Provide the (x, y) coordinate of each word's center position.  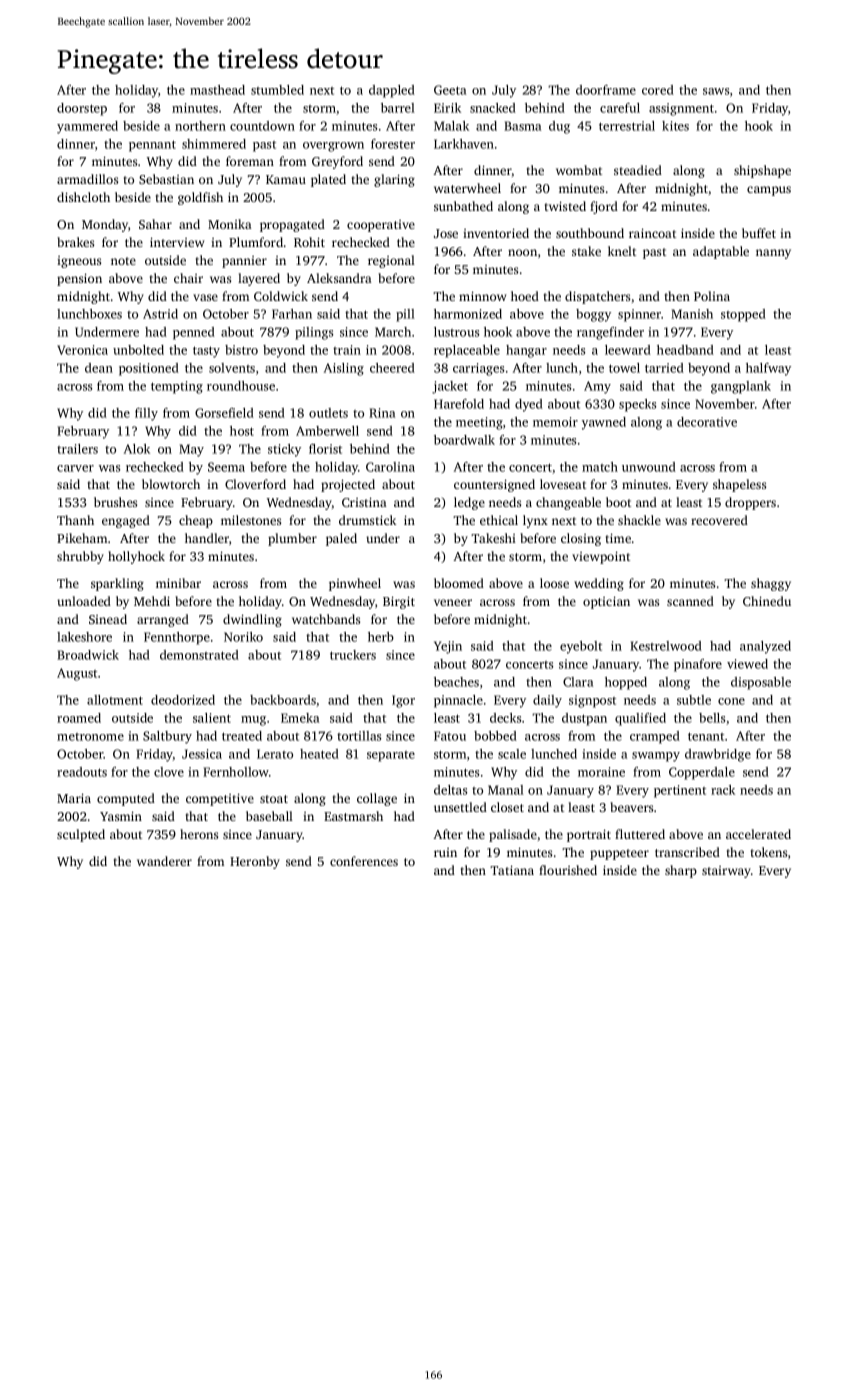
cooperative (381, 226)
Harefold (459, 404)
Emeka (300, 718)
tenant (706, 736)
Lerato (275, 754)
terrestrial (627, 126)
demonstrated (199, 655)
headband (685, 350)
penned (194, 333)
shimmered (214, 144)
